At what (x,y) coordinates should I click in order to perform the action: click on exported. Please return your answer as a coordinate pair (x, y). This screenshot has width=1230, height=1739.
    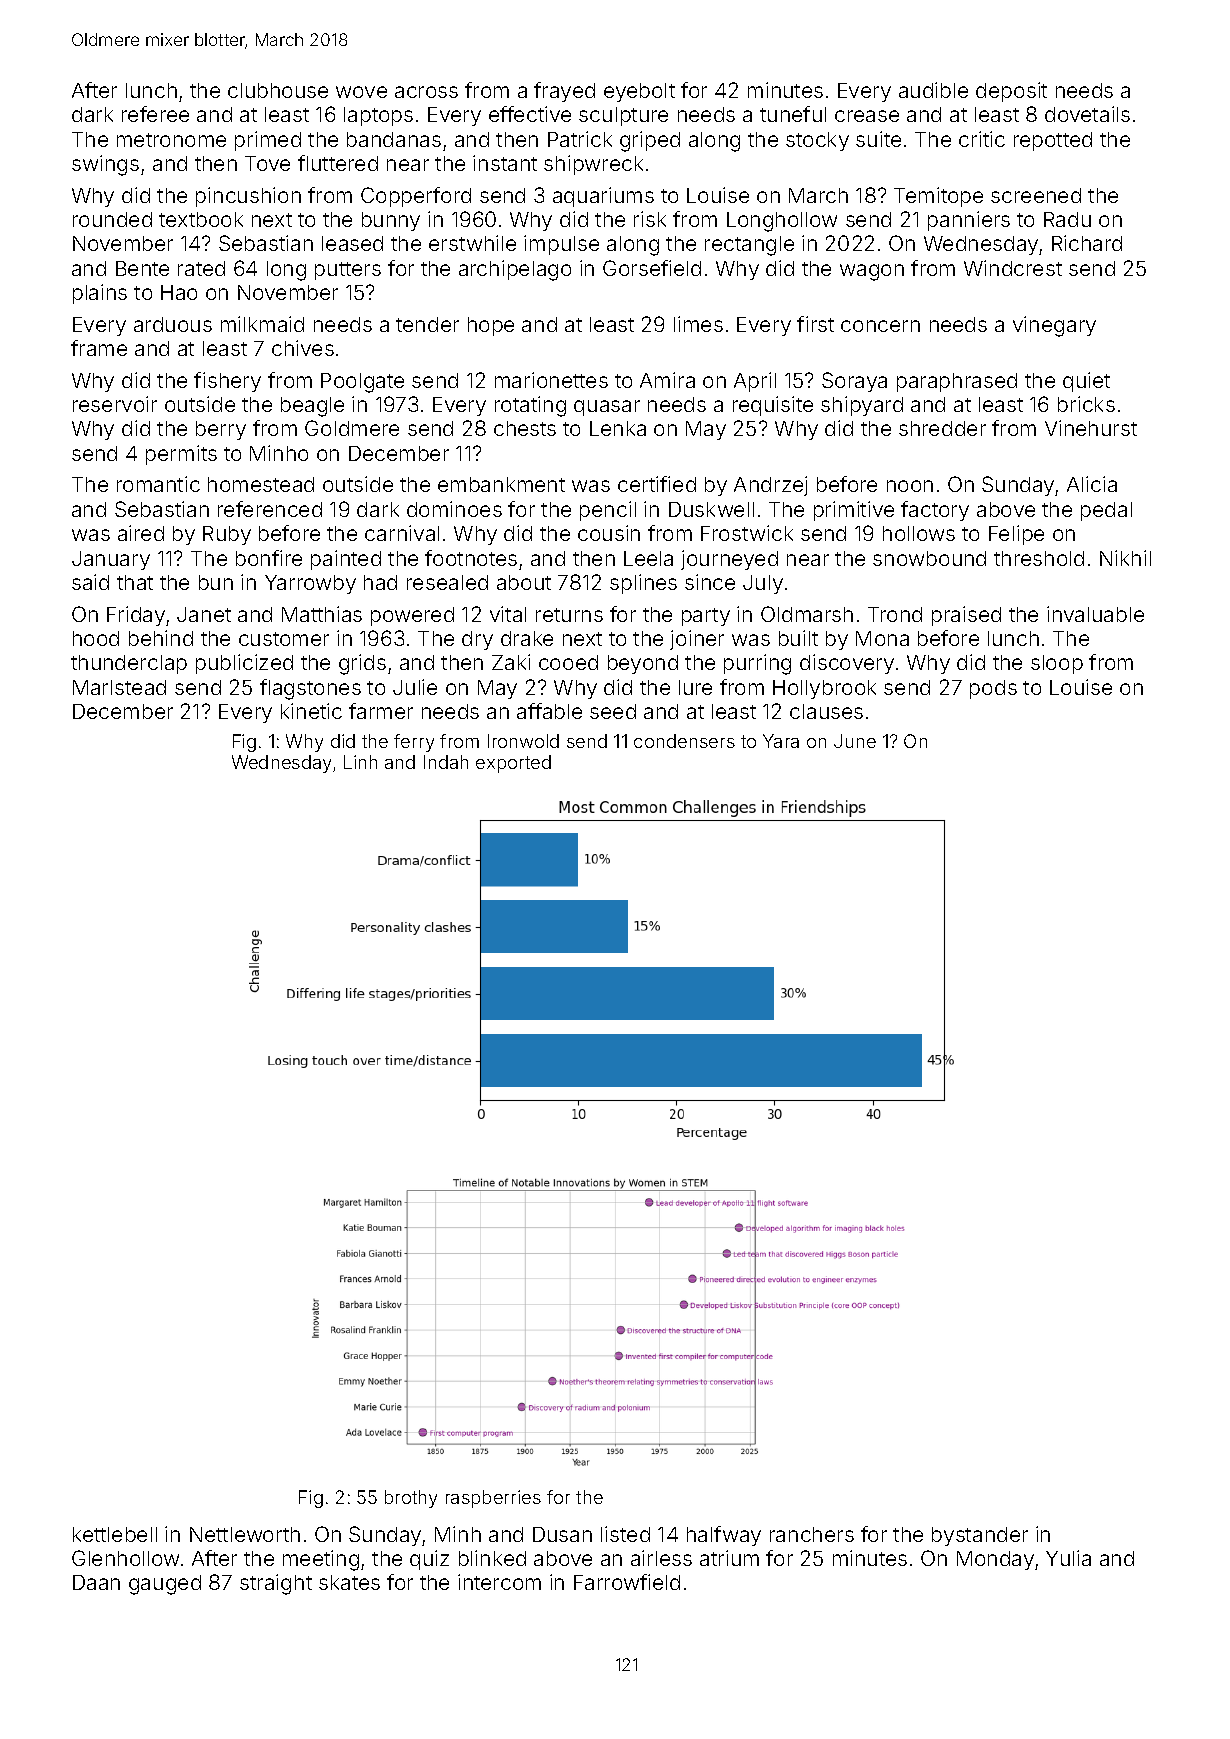
    Looking at the image, I should click on (513, 764).
